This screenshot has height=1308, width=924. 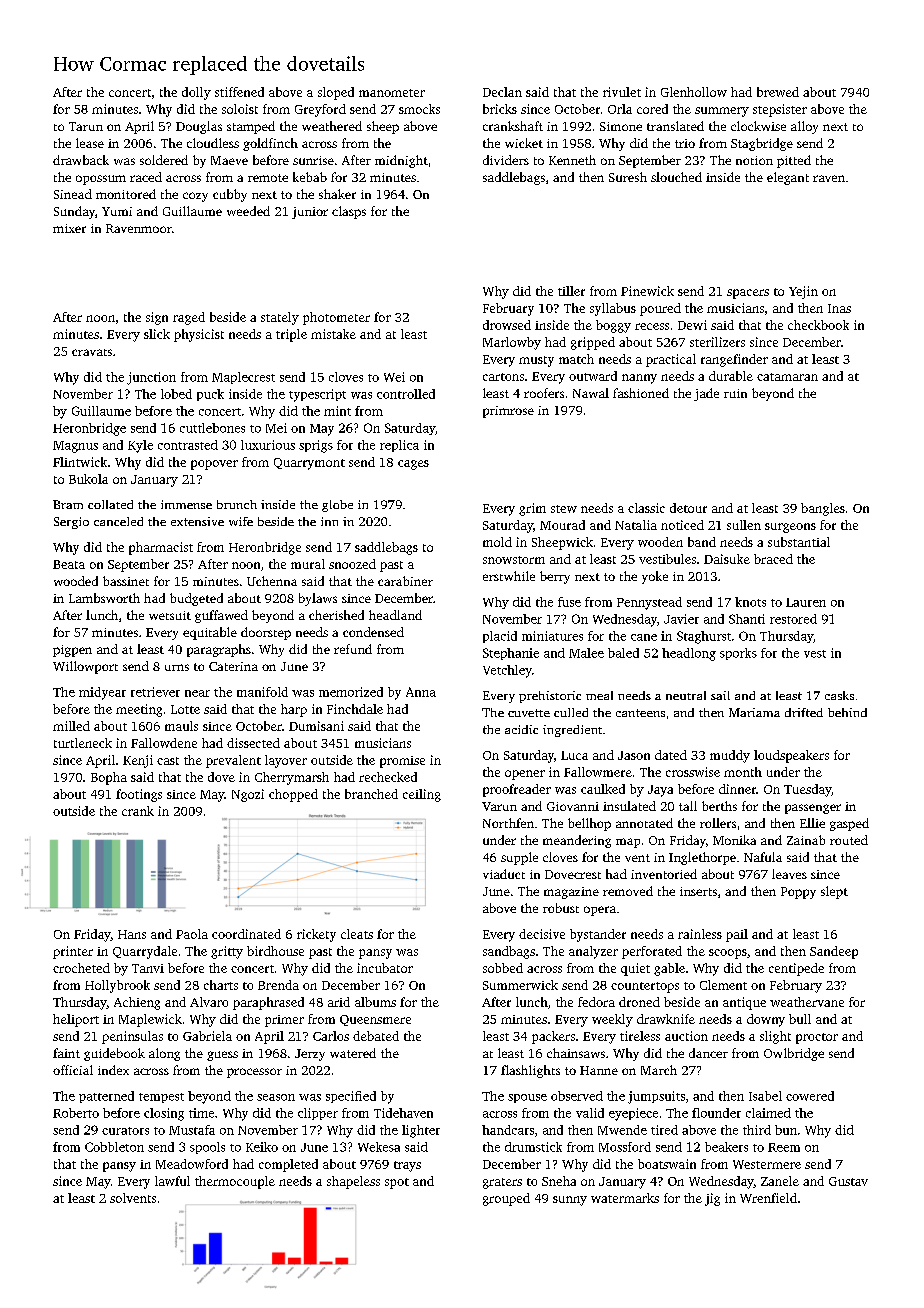 What do you see at coordinates (788, 178) in the screenshot?
I see `elegant` at bounding box center [788, 178].
